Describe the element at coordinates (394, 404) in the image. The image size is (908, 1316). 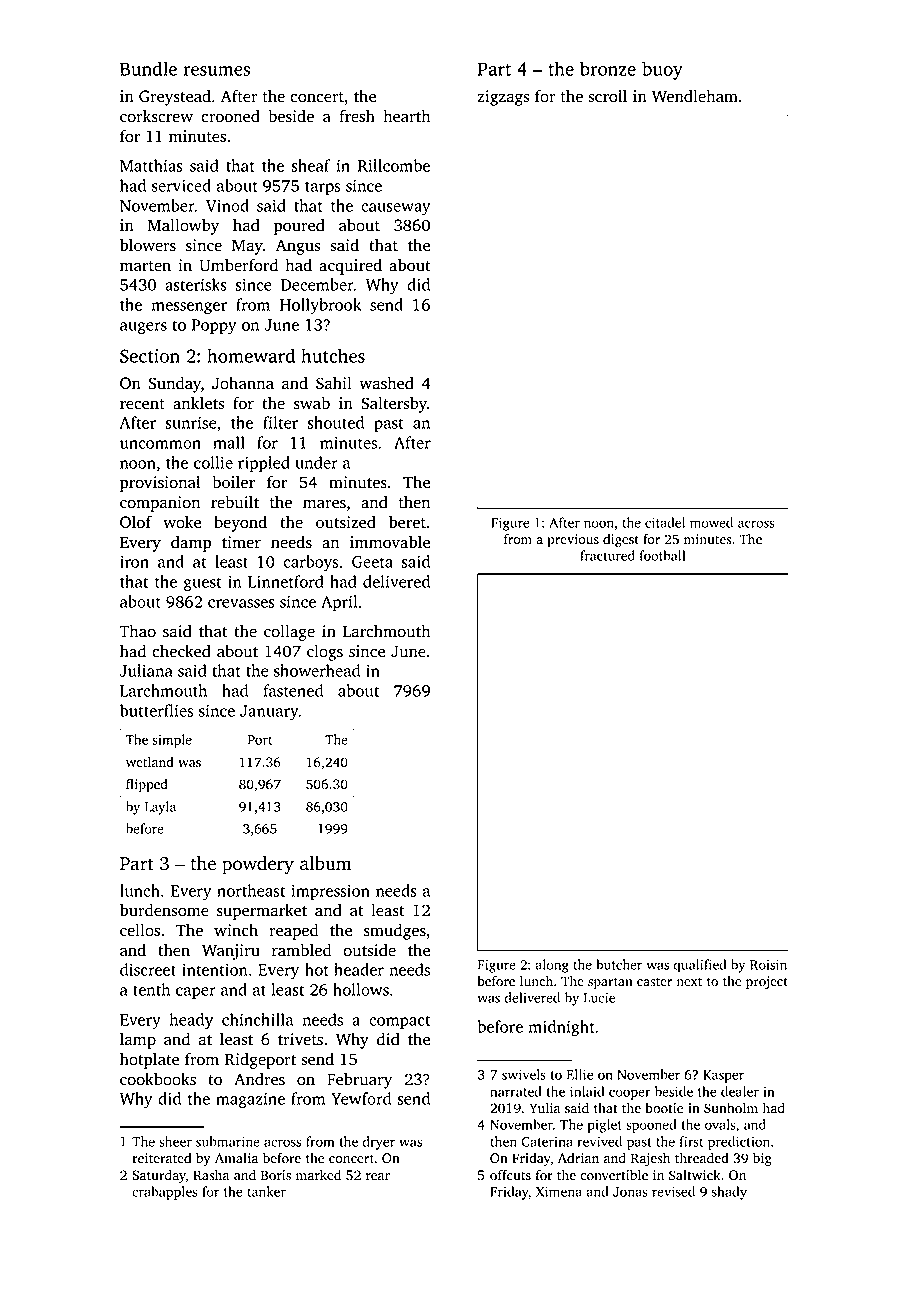
I see `Saltersby` at that location.
